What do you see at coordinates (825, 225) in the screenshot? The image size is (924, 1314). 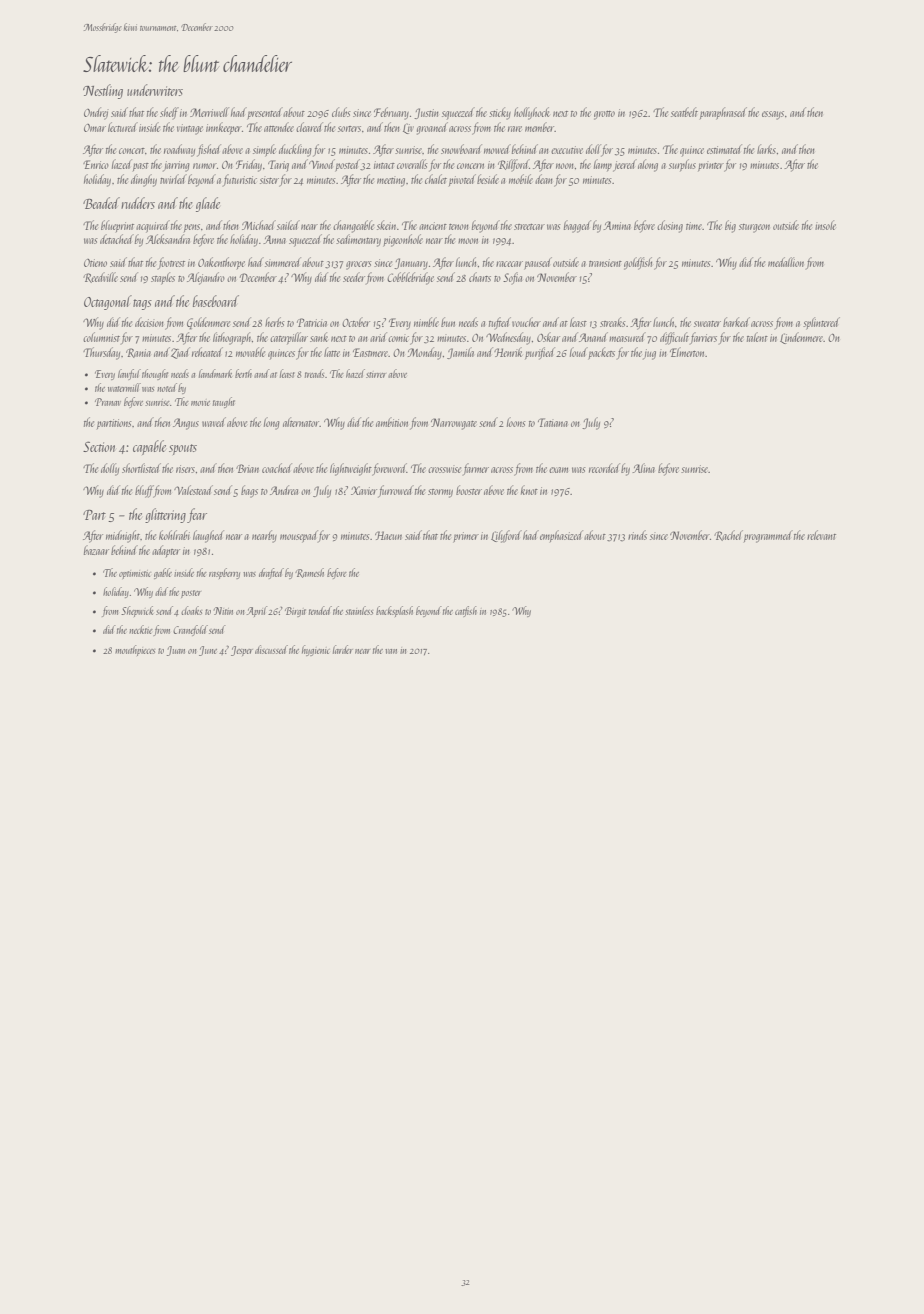 I see `insole` at bounding box center [825, 225].
